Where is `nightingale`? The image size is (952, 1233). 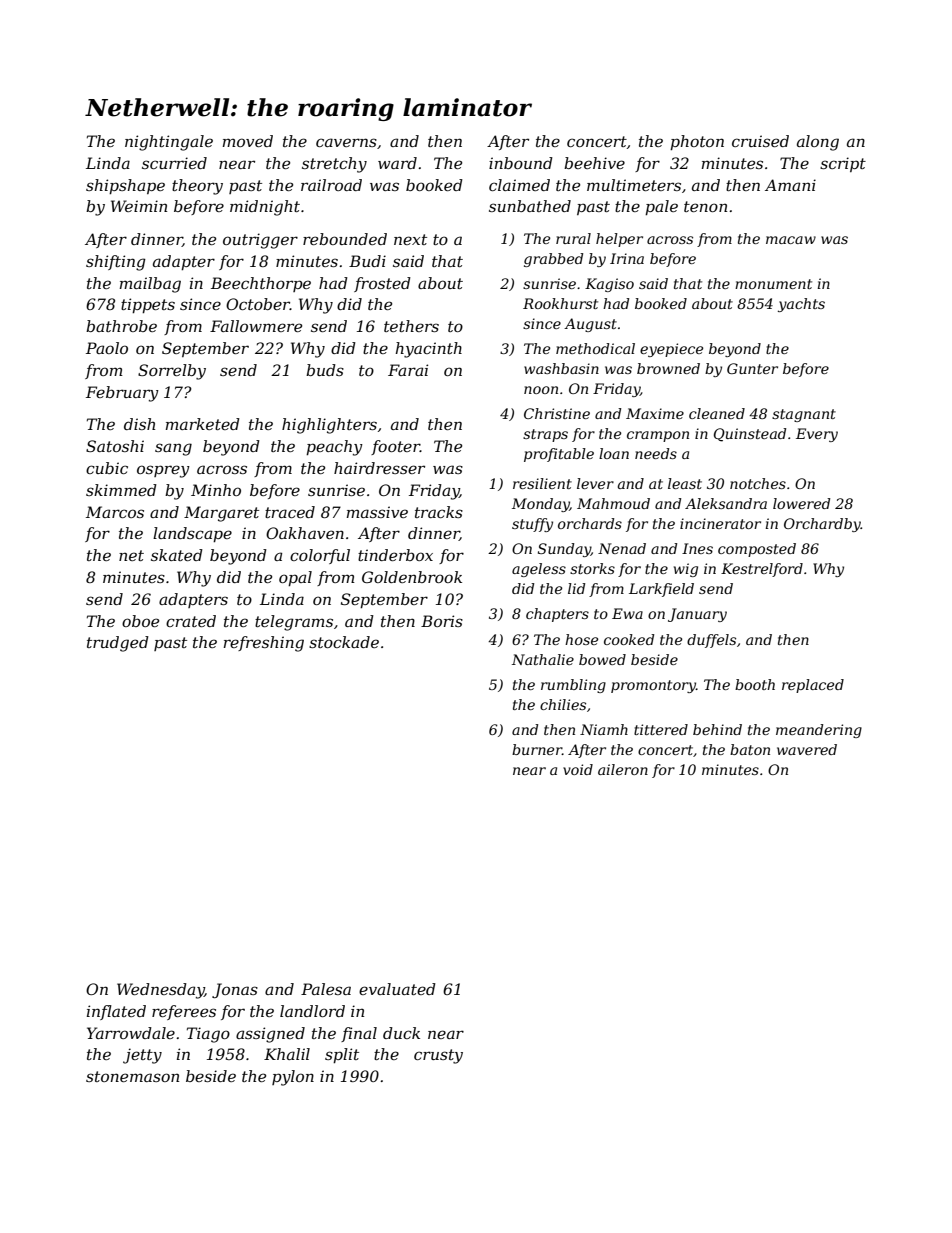
nightingale is located at coordinates (169, 143).
